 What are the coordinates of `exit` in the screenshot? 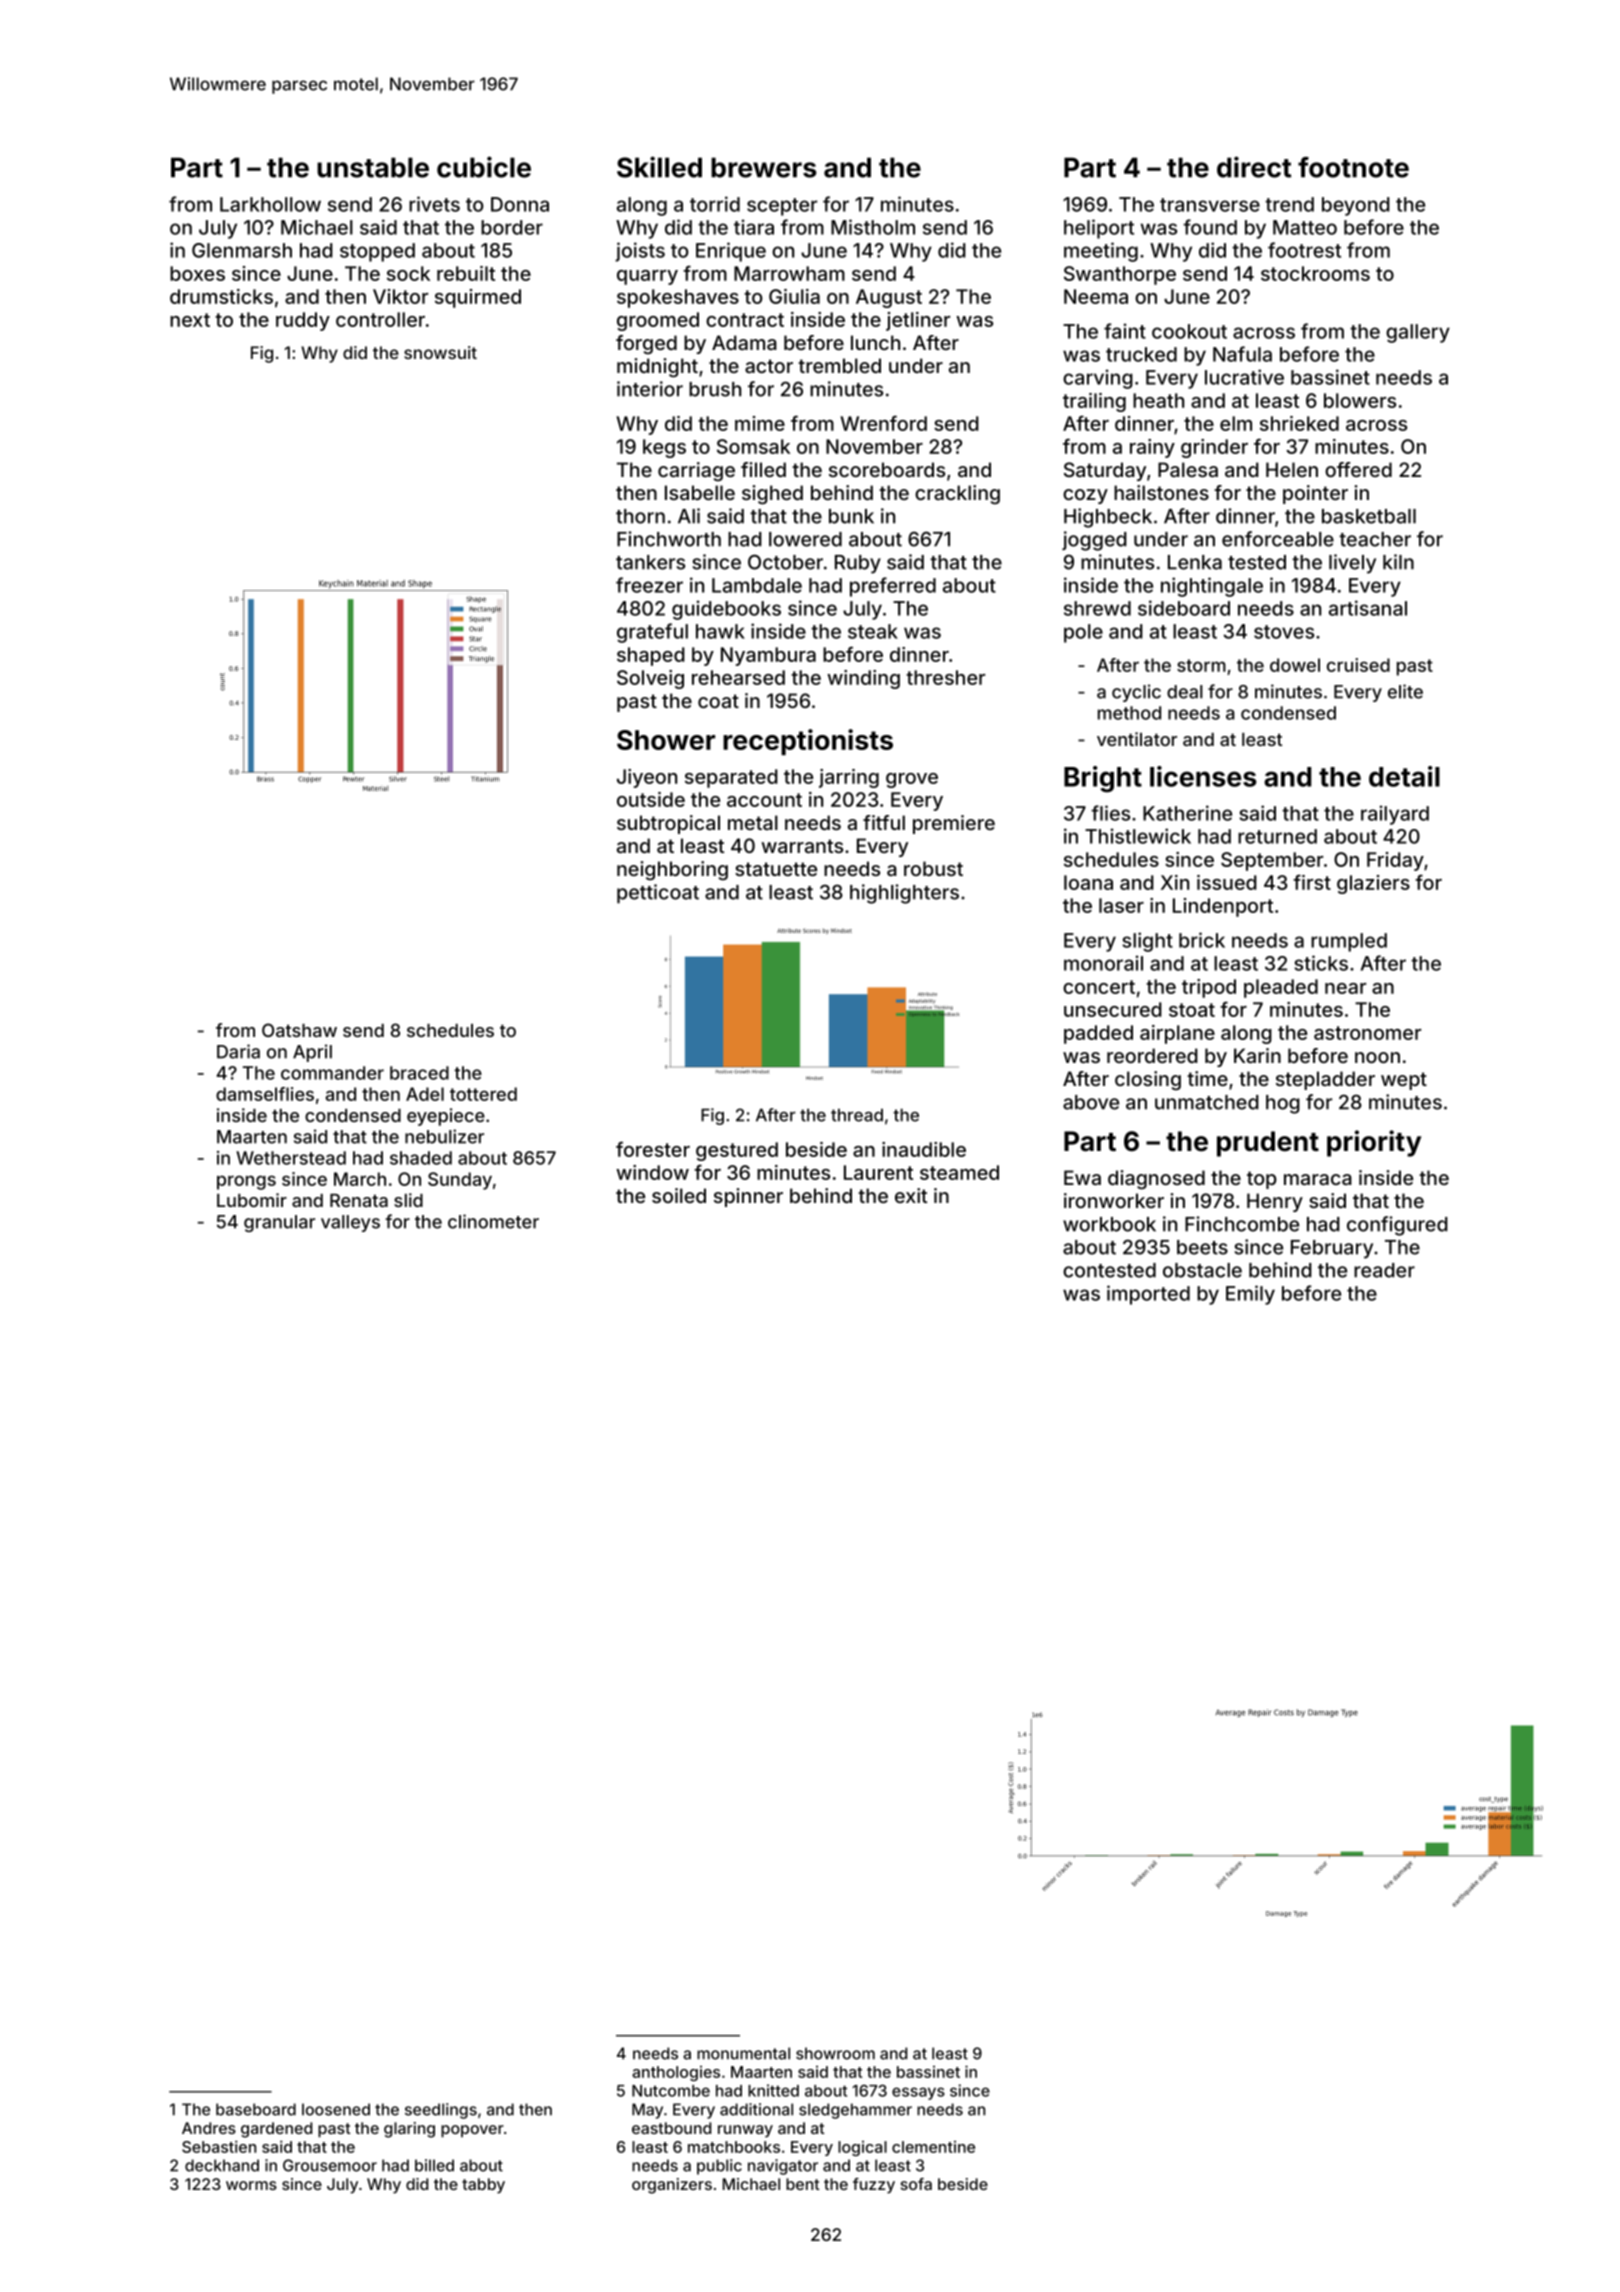 It's located at (911, 1195).
